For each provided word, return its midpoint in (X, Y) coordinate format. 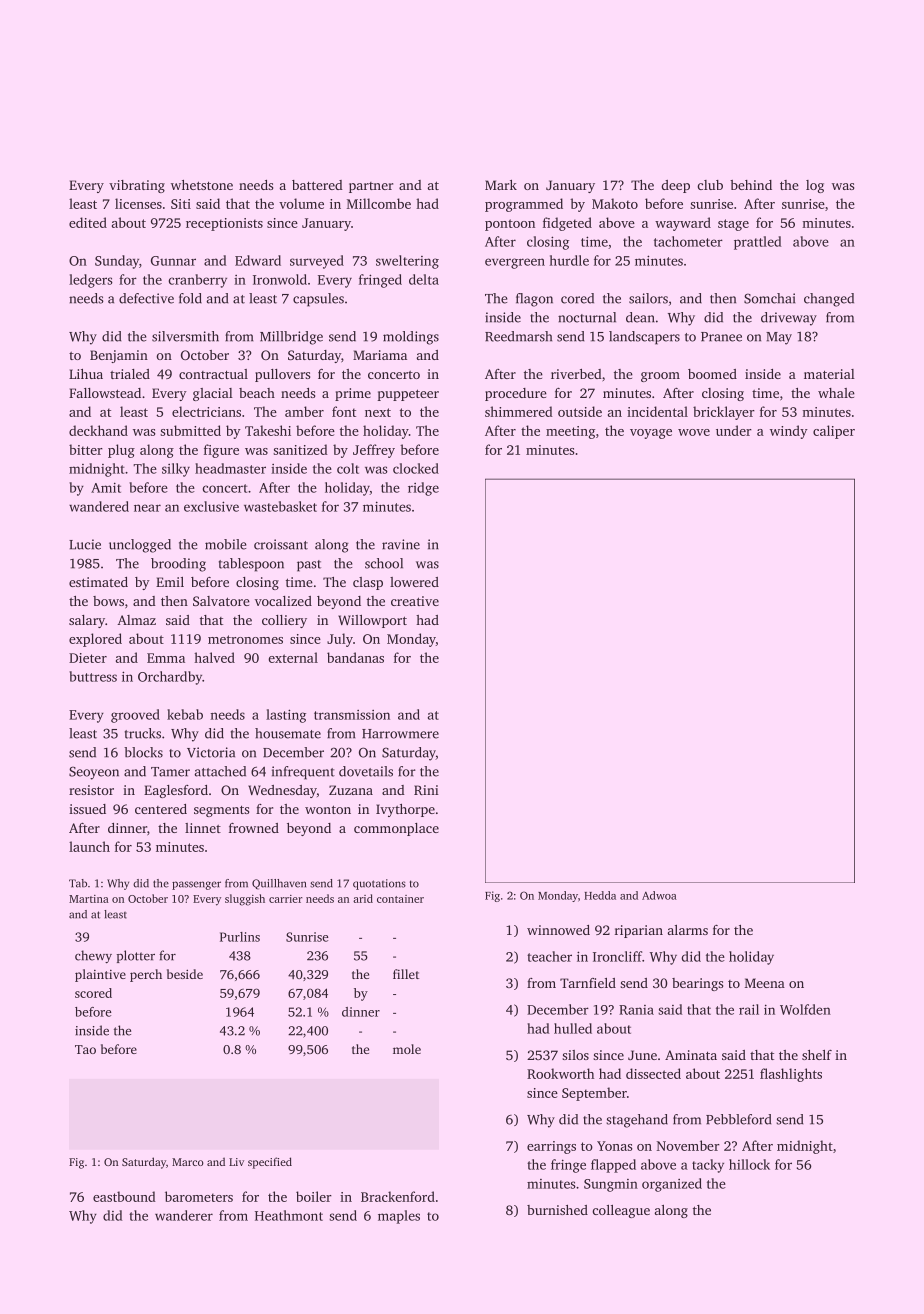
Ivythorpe (405, 810)
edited (88, 222)
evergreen (515, 263)
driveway (789, 319)
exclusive (211, 506)
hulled (573, 1028)
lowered (414, 582)
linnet (203, 828)
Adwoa (659, 895)
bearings (697, 984)
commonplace (396, 829)
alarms (688, 930)
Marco (188, 1162)
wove (694, 432)
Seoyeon (94, 773)
